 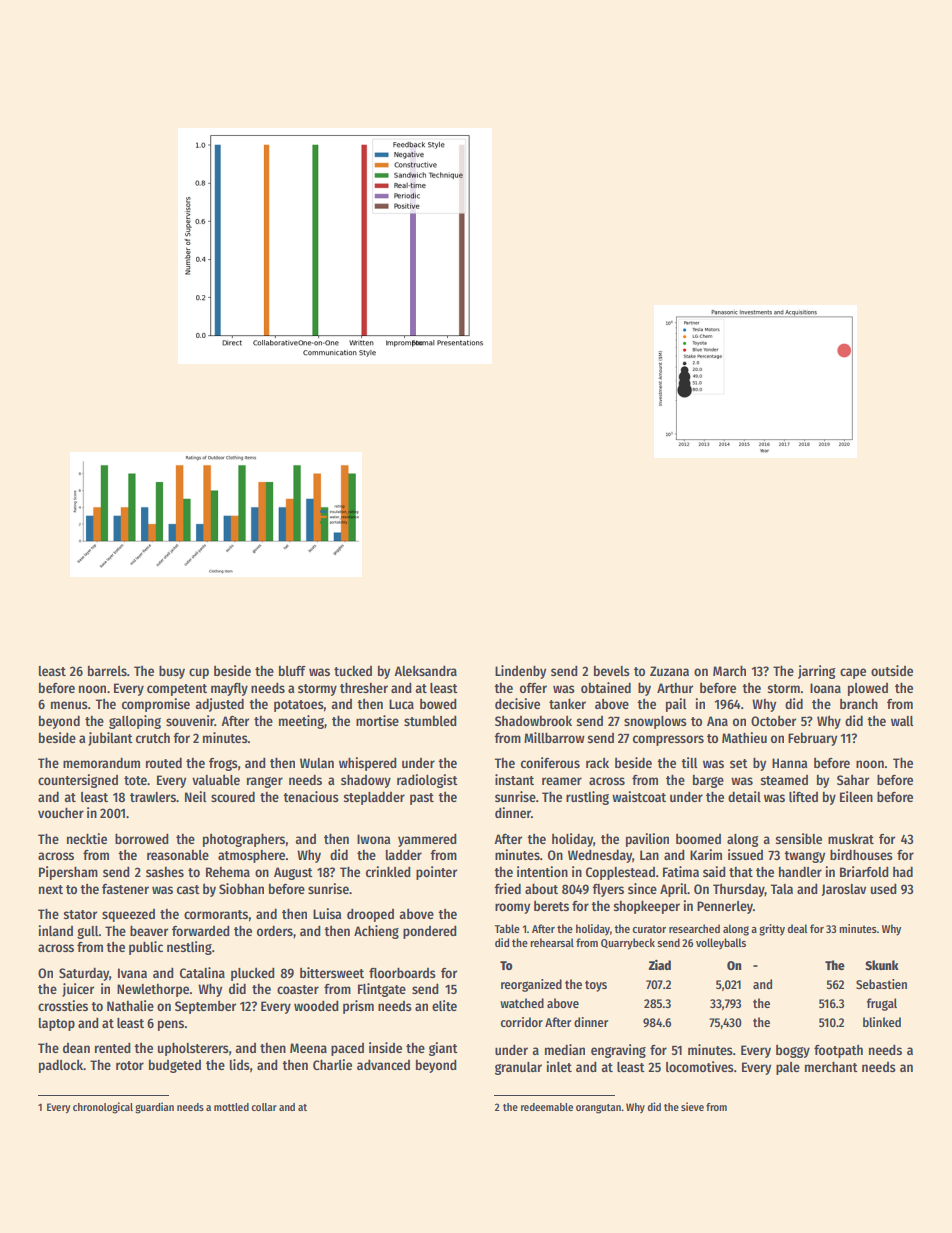 I want to click on barrels, so click(x=107, y=671).
